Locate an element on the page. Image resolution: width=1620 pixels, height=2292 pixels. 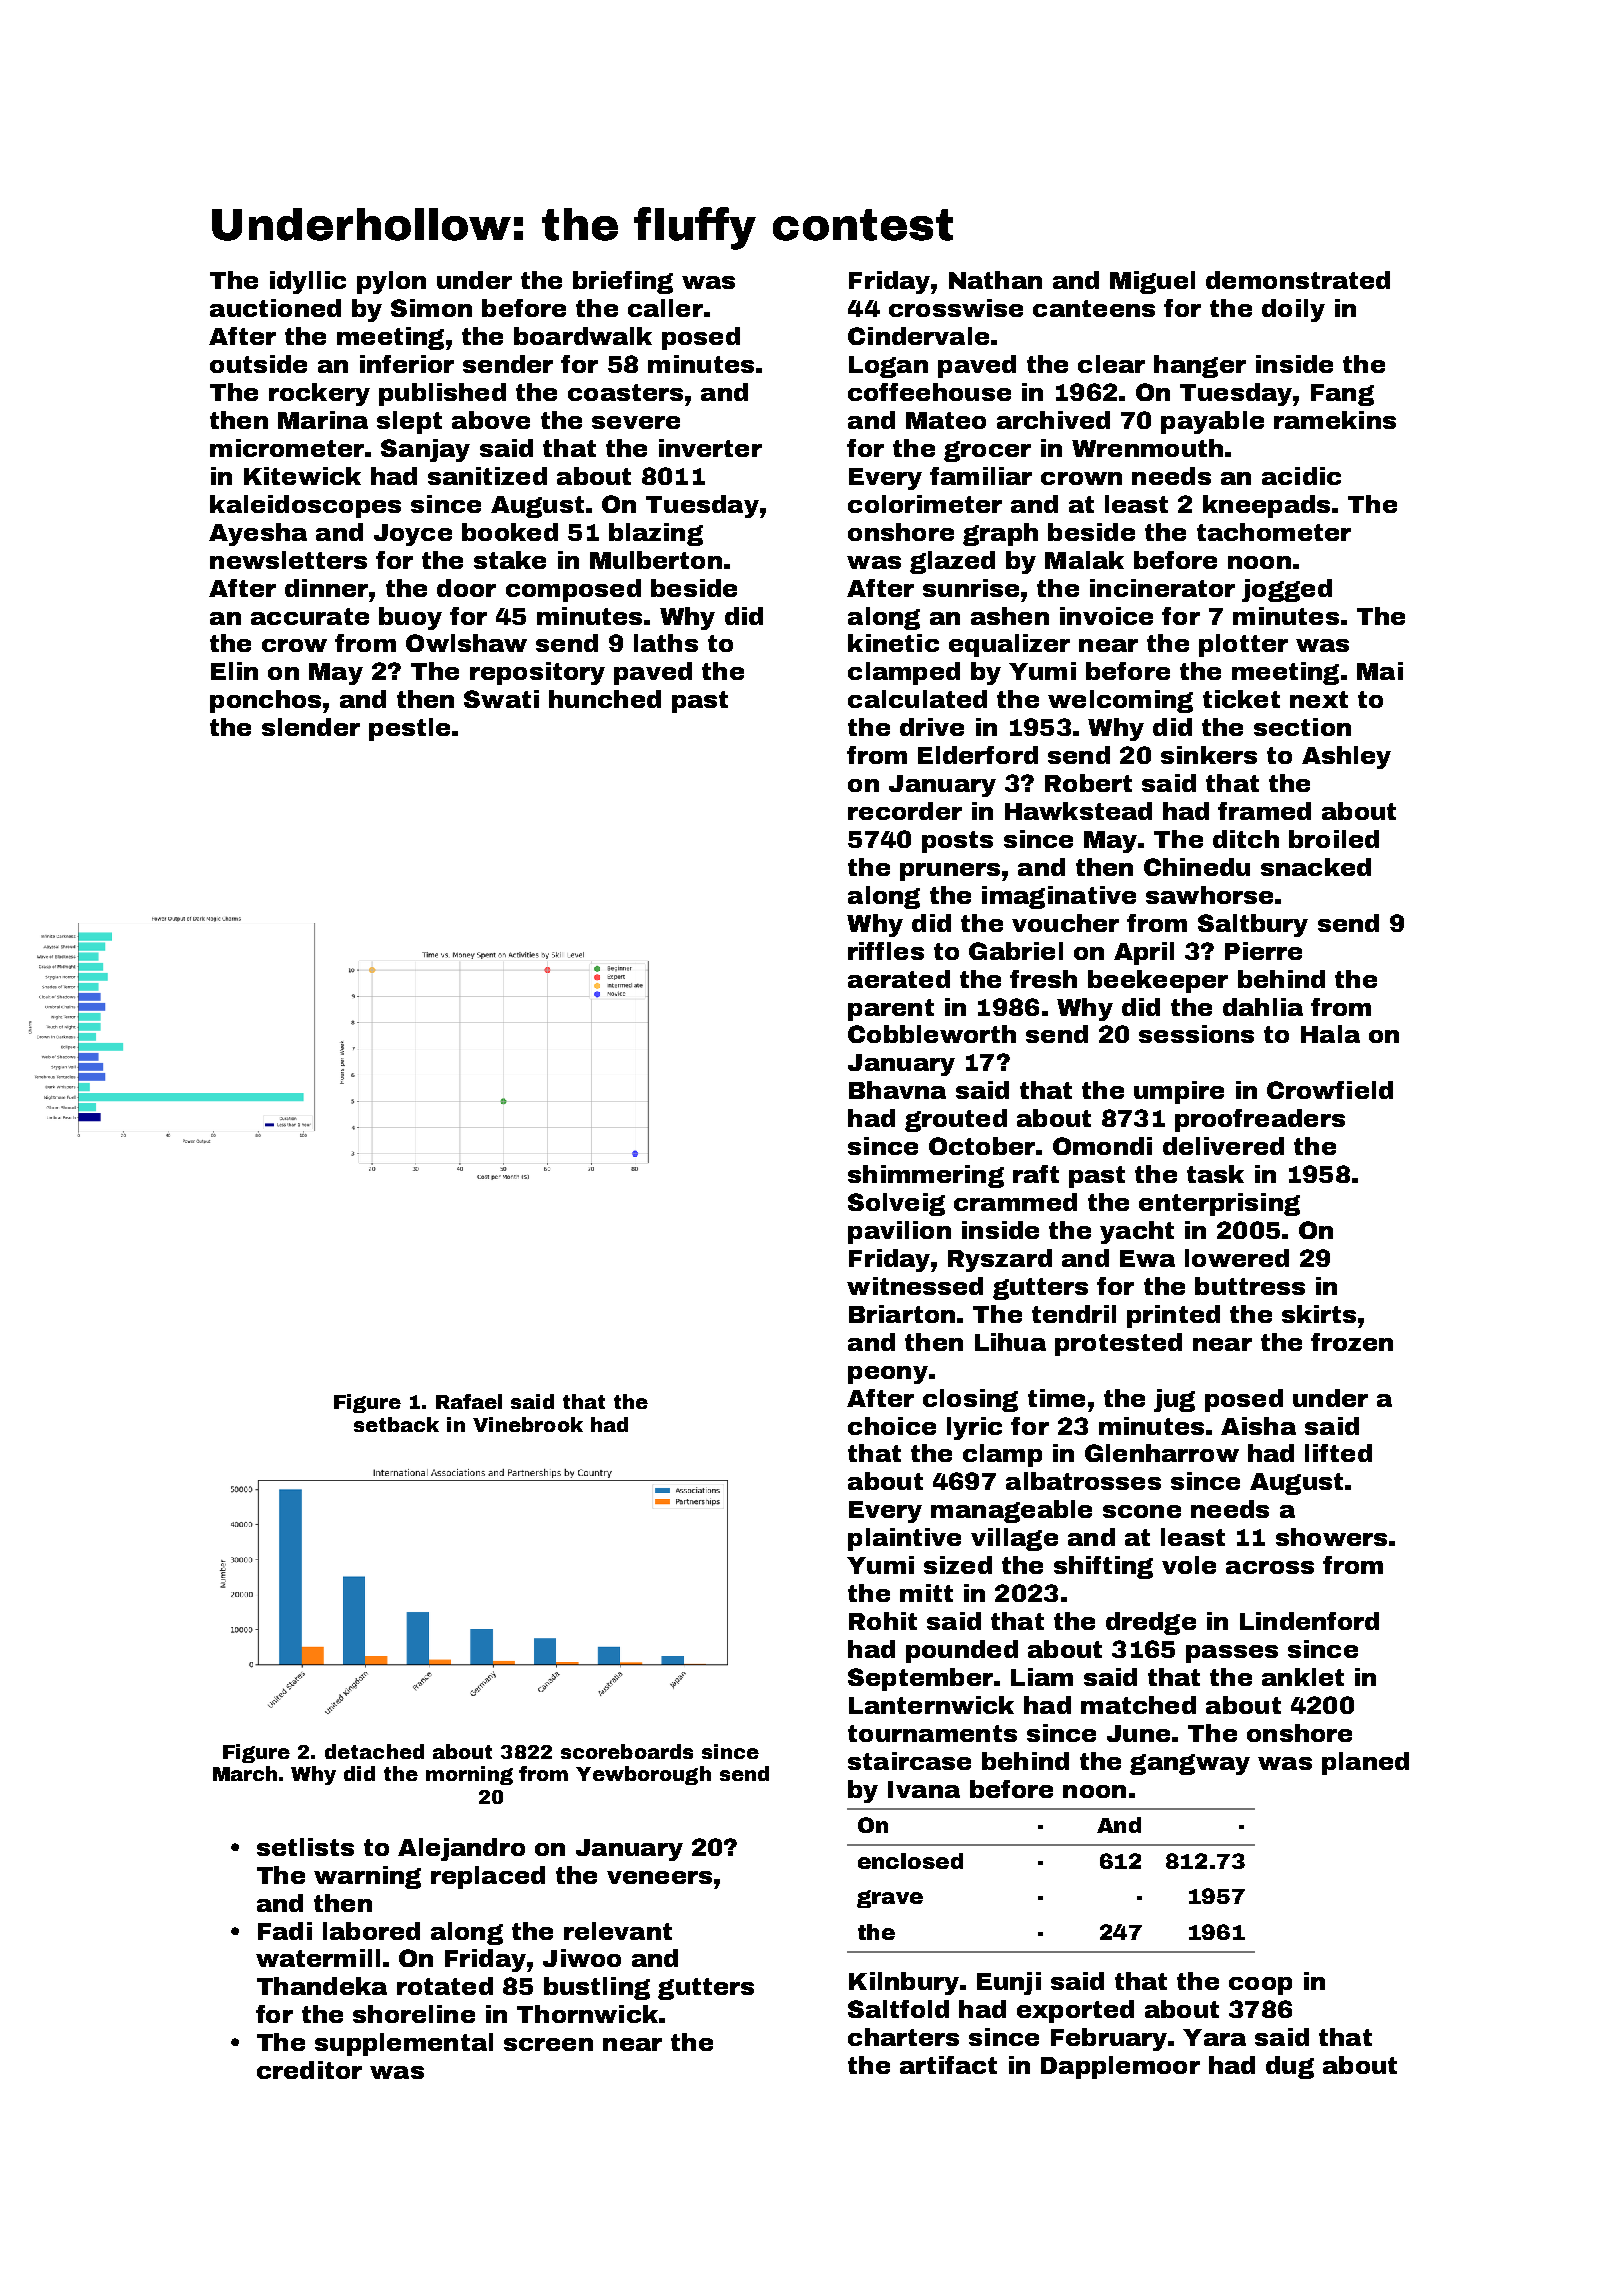
Glenharrow is located at coordinates (1162, 1453).
